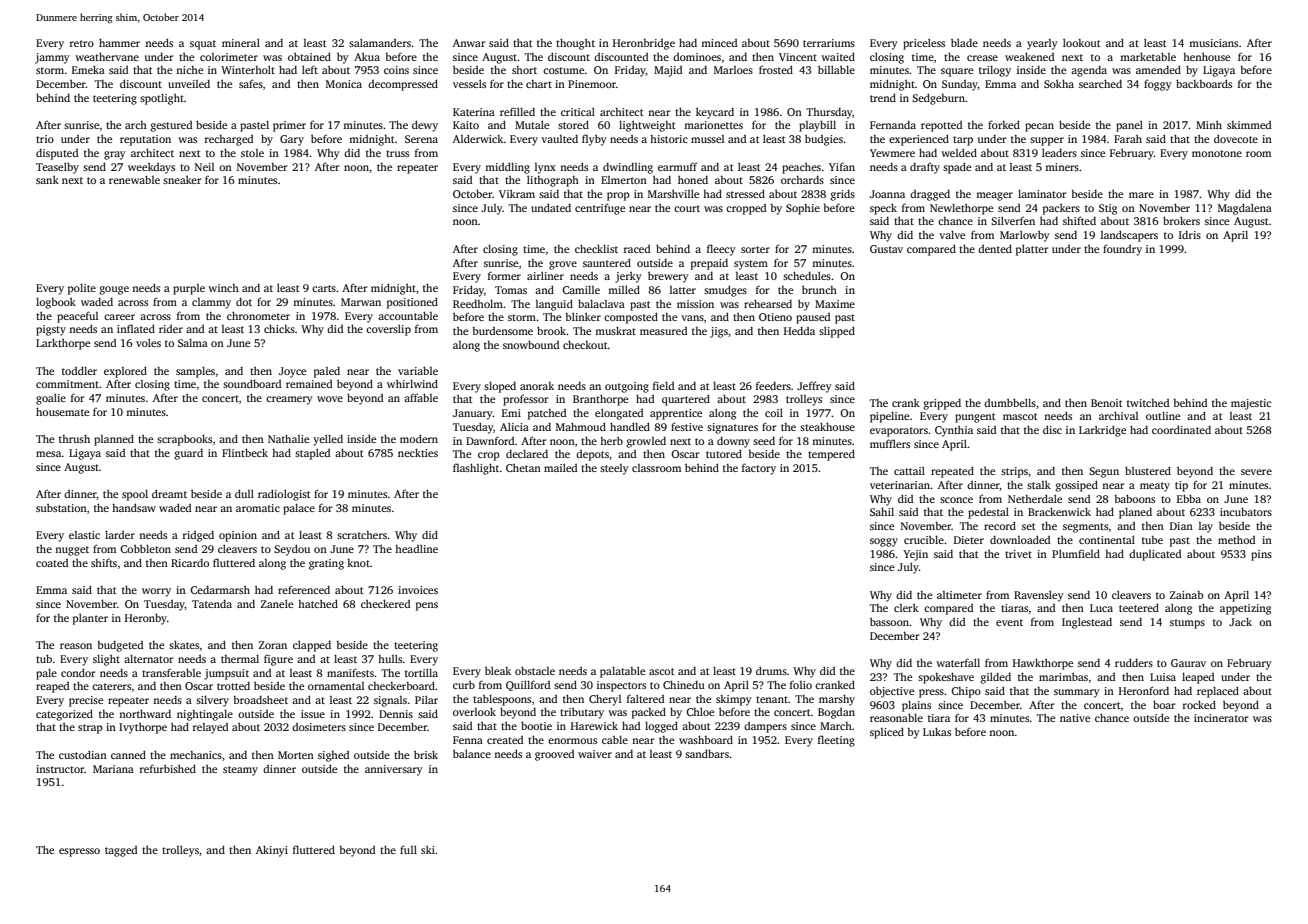 This screenshot has height=924, width=1308. Describe the element at coordinates (773, 385) in the screenshot. I see `feeders` at that location.
